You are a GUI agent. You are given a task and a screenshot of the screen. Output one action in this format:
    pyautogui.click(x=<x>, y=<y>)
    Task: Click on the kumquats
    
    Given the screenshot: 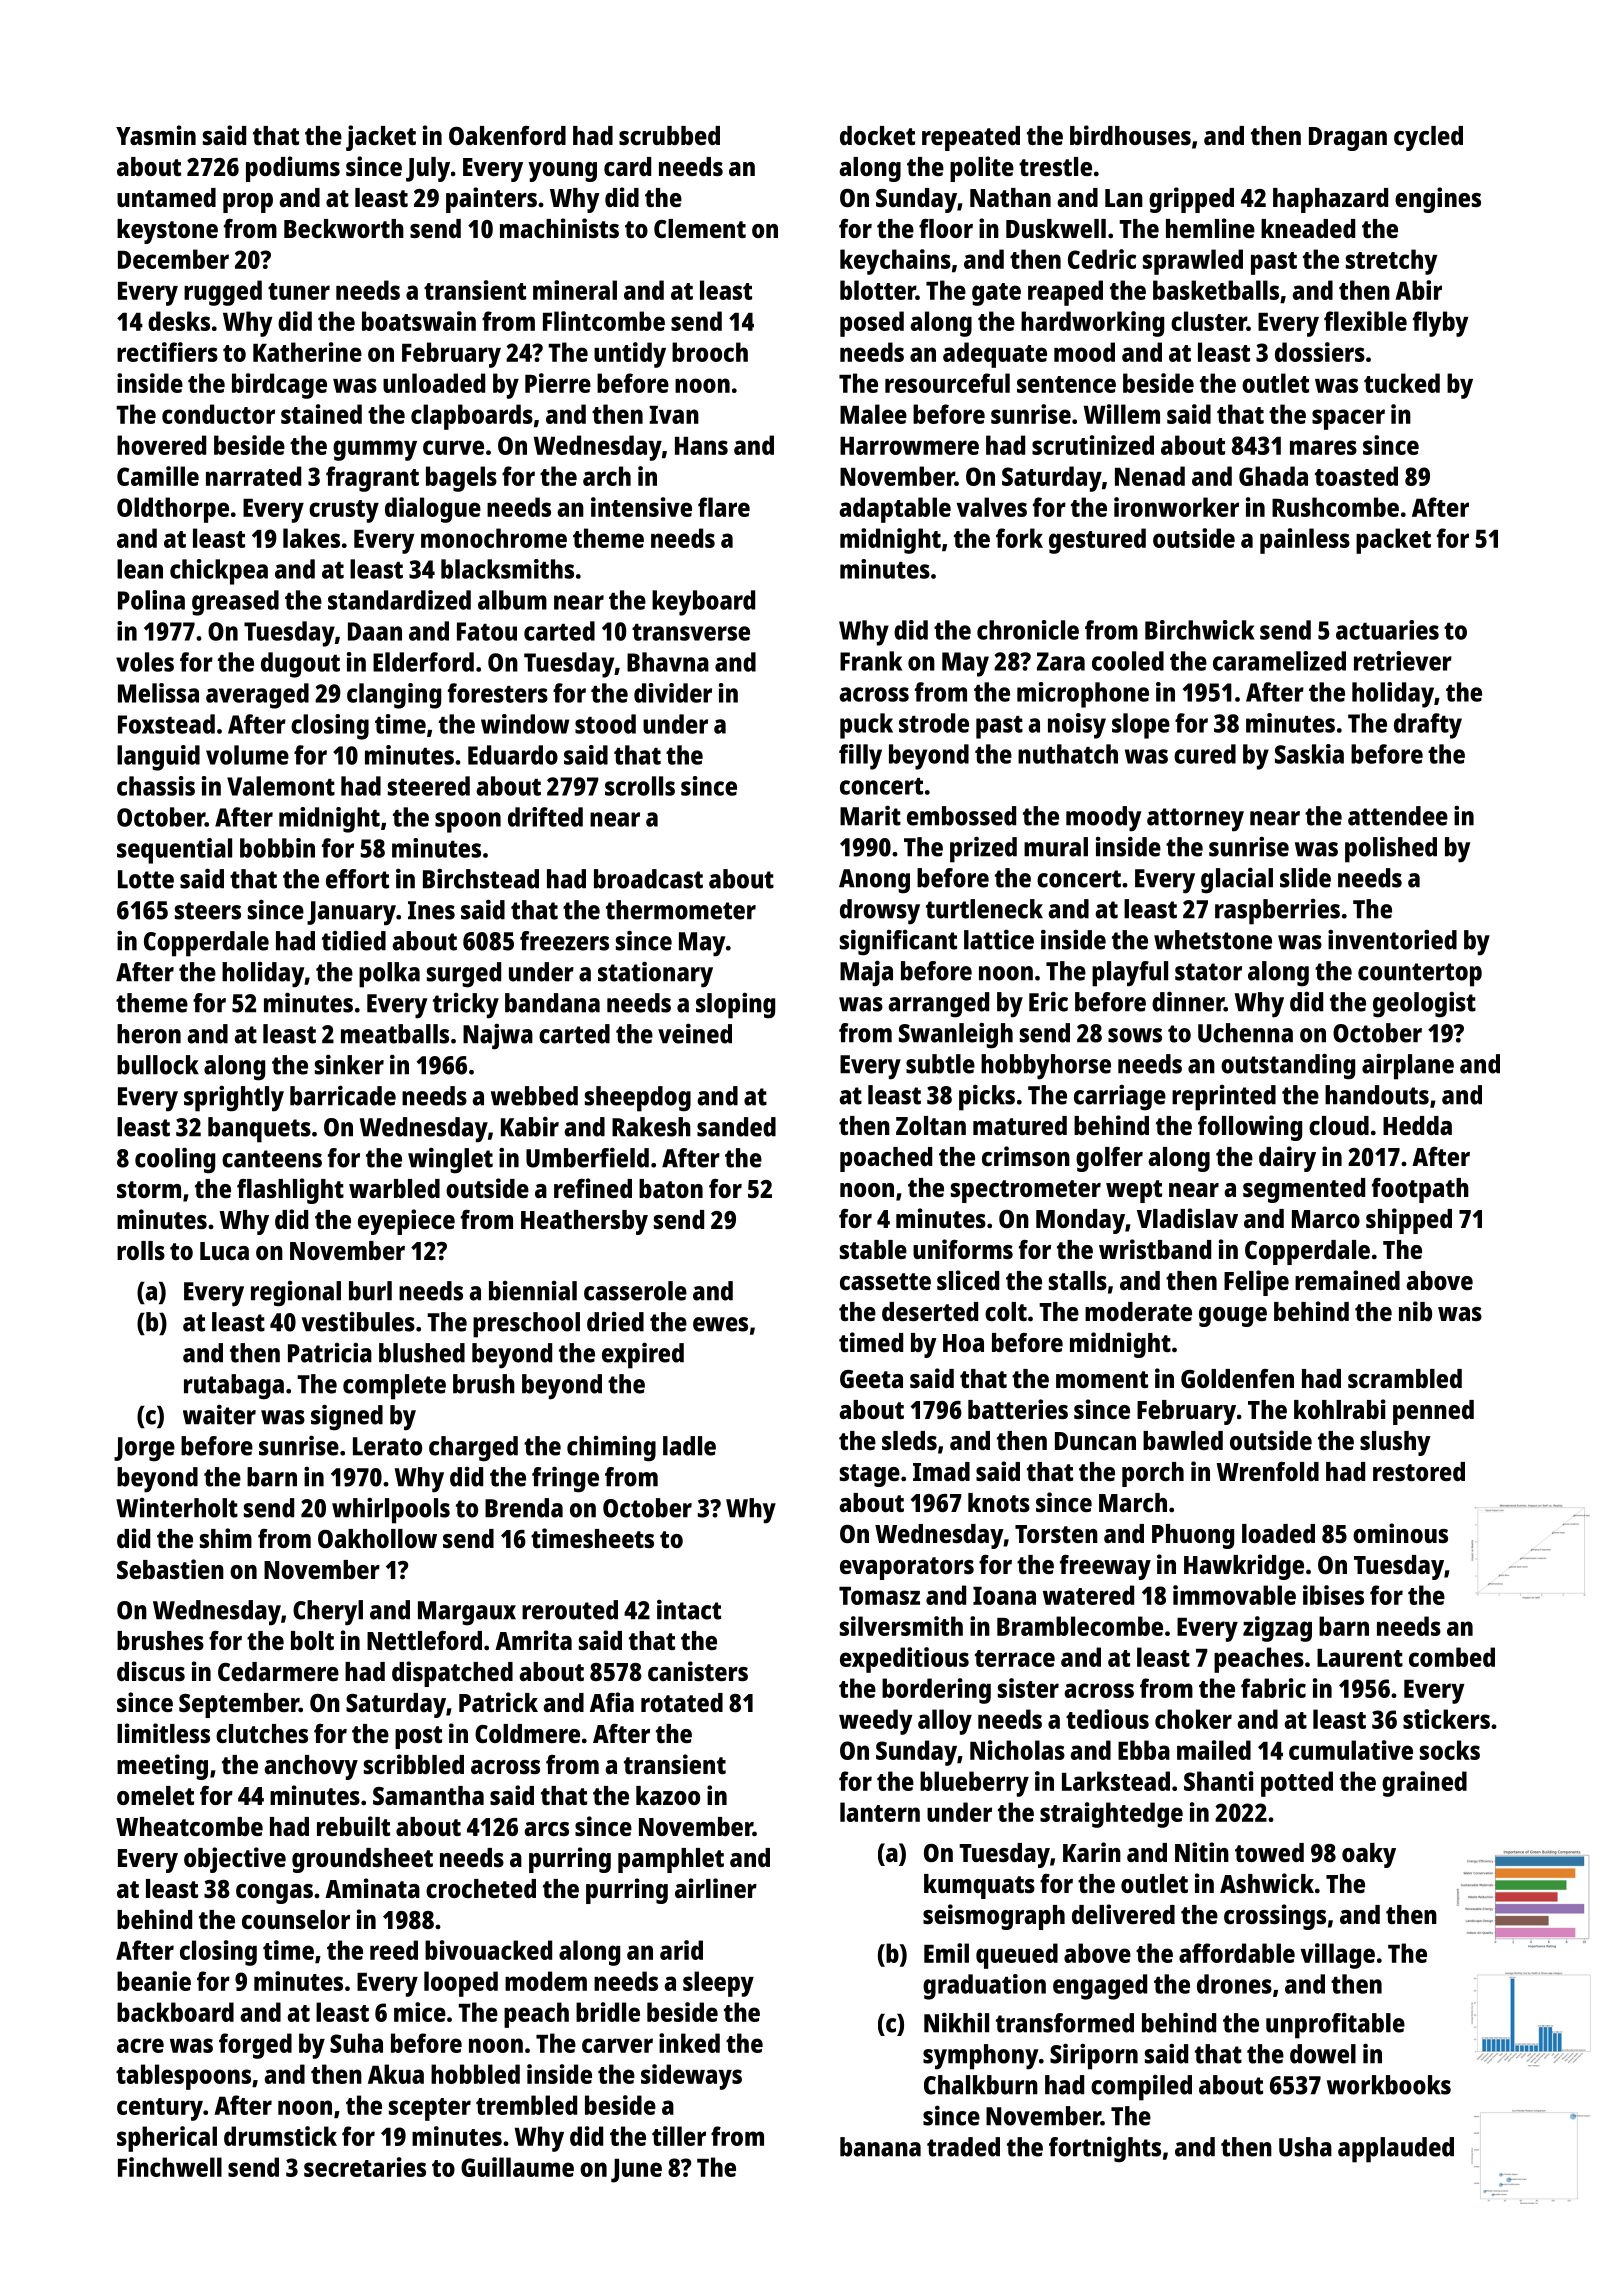 What is the action you would take?
    pyautogui.click(x=979, y=1886)
